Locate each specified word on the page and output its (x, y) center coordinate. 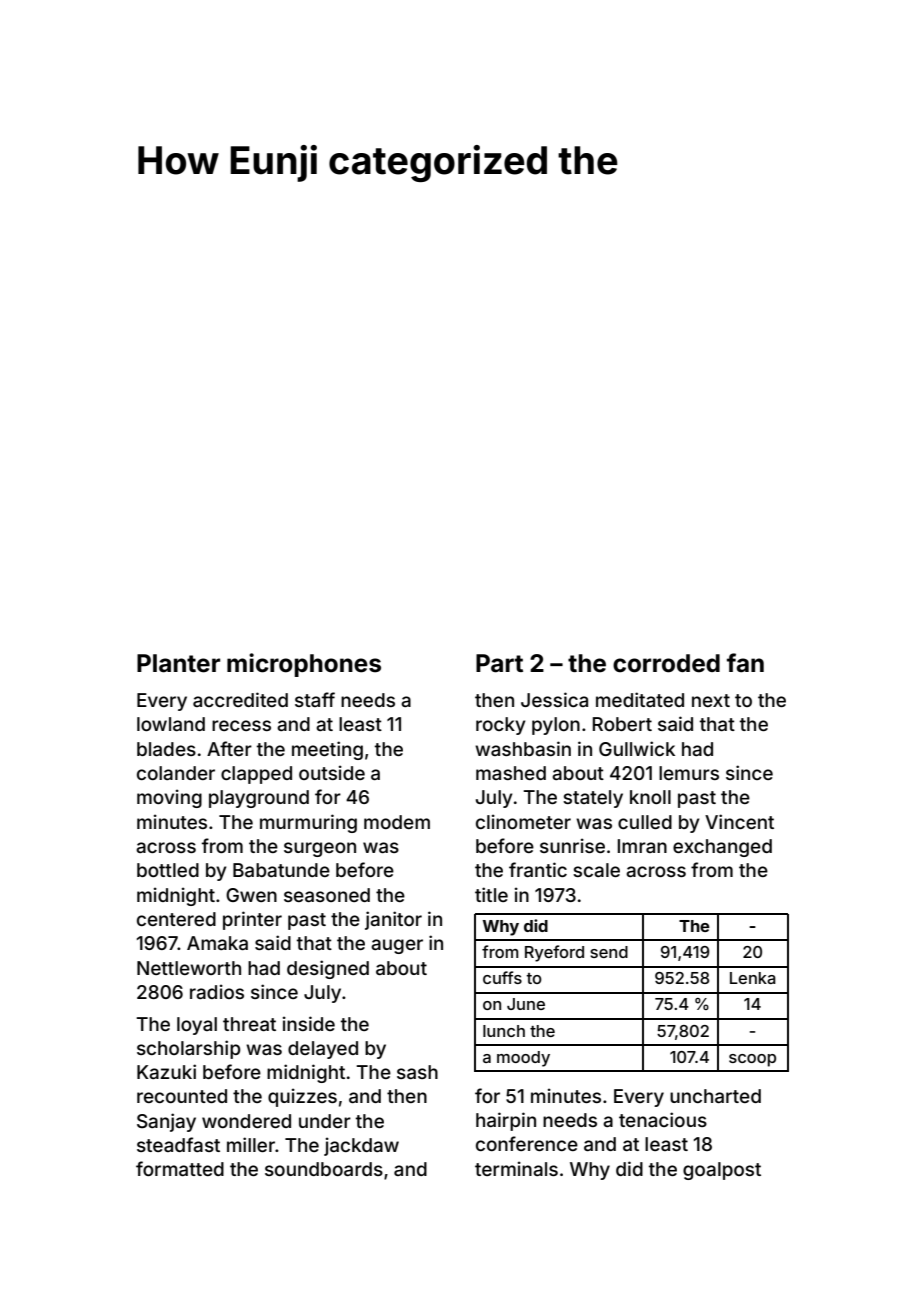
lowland (171, 724)
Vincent (739, 821)
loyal (197, 1026)
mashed (511, 773)
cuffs (502, 977)
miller (251, 1144)
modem (397, 822)
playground (259, 799)
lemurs (689, 773)
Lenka (753, 978)
